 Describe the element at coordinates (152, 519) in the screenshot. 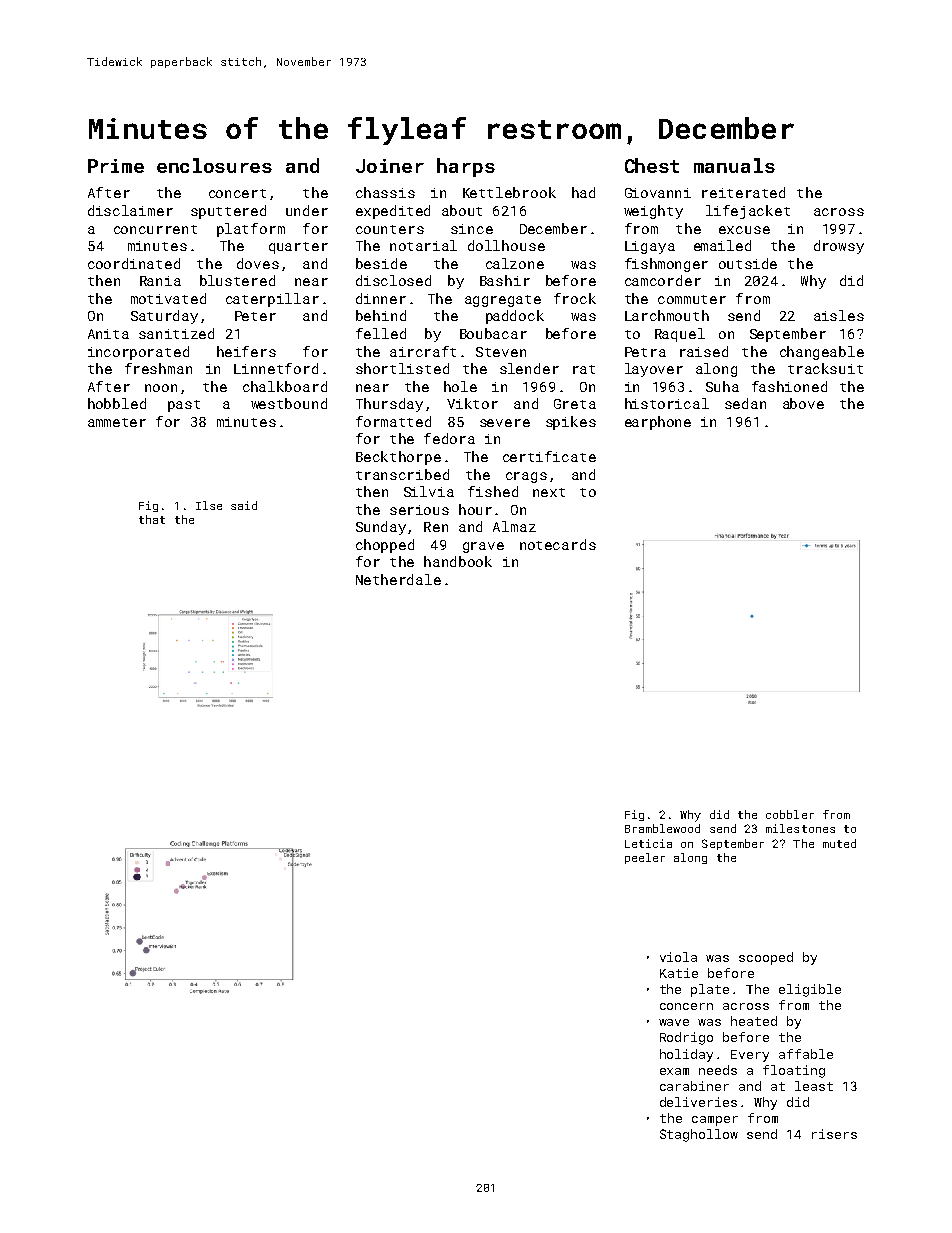

I see `that` at that location.
